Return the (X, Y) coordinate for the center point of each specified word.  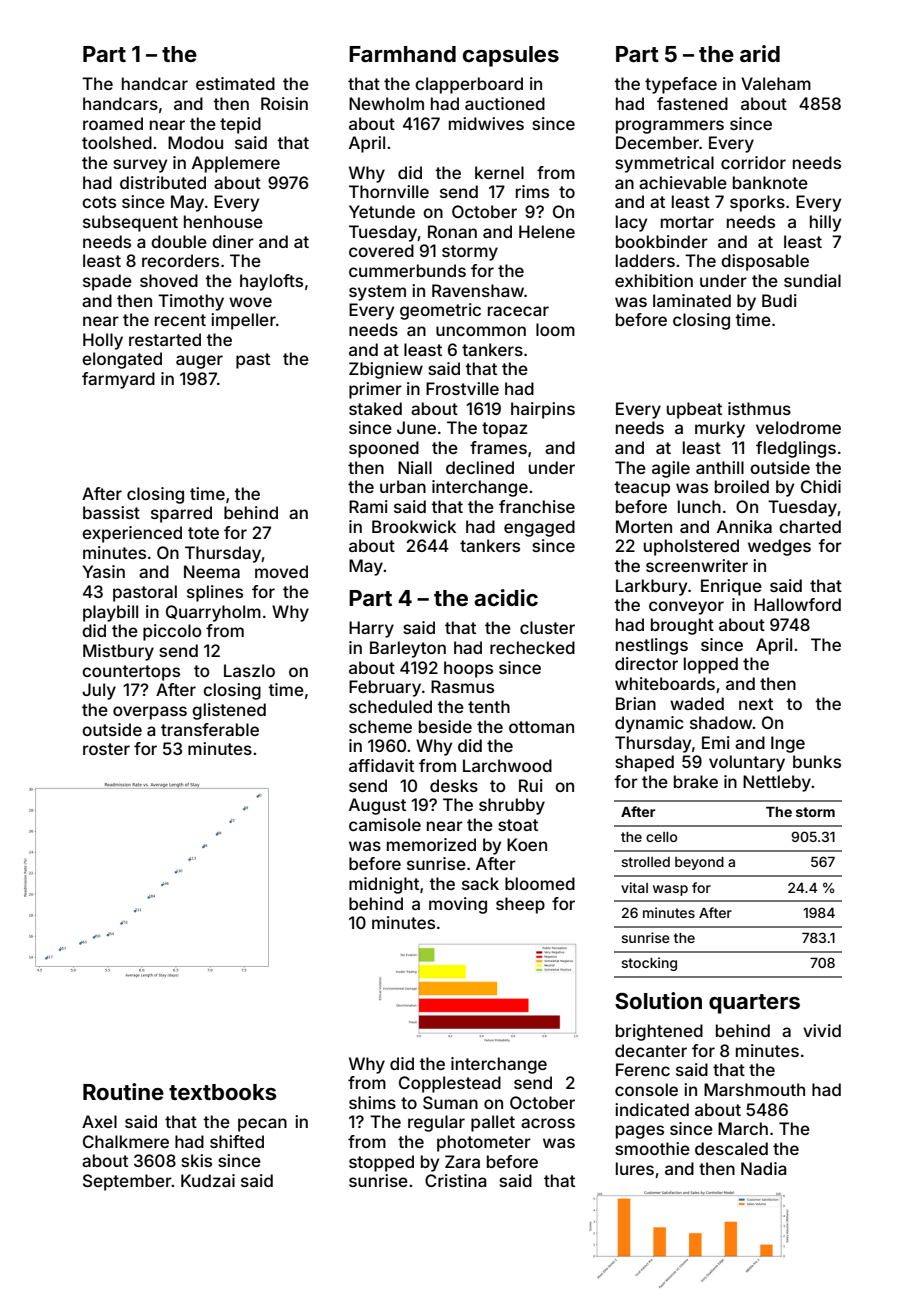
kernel (499, 172)
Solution (658, 1000)
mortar (687, 222)
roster (106, 749)
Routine (123, 1091)
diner (233, 241)
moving (458, 905)
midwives (486, 123)
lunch (699, 506)
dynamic (649, 724)
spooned (384, 449)
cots (99, 202)
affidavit (381, 765)
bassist (111, 512)
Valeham (776, 83)
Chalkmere (126, 1141)
